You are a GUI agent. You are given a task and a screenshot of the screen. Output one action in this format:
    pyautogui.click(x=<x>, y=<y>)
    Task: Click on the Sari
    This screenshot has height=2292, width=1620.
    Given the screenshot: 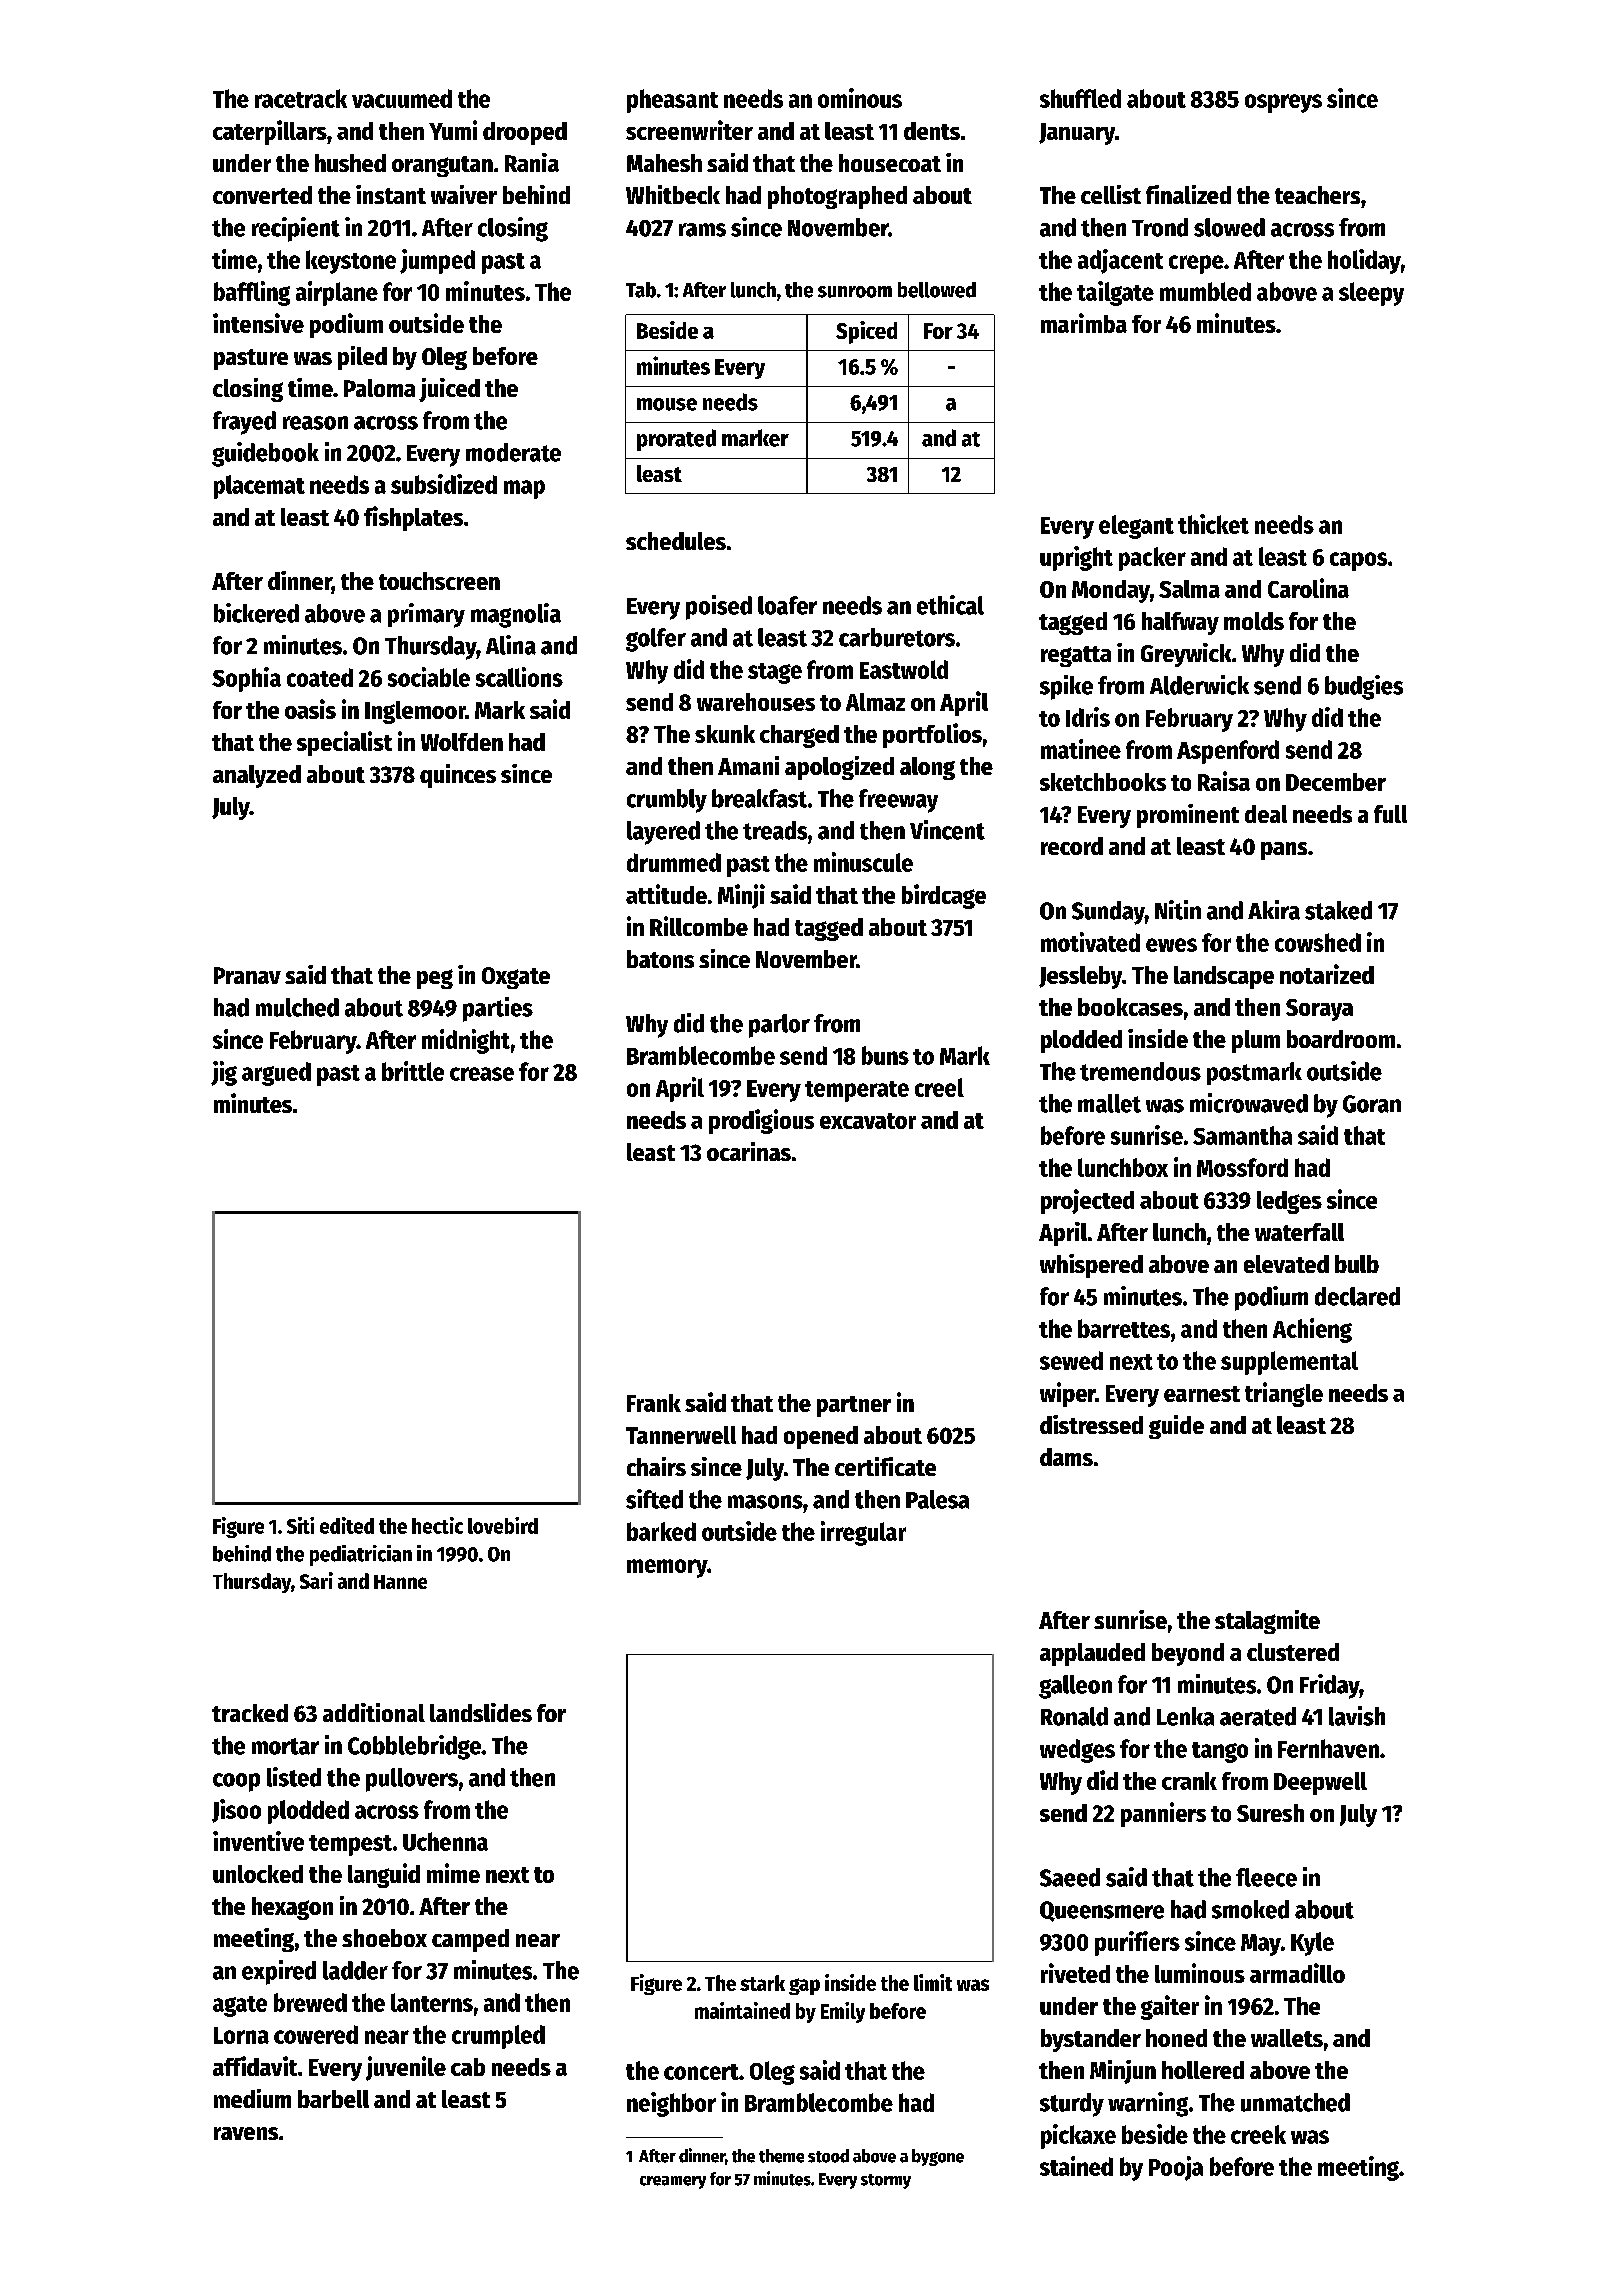 What is the action you would take?
    pyautogui.click(x=316, y=1580)
